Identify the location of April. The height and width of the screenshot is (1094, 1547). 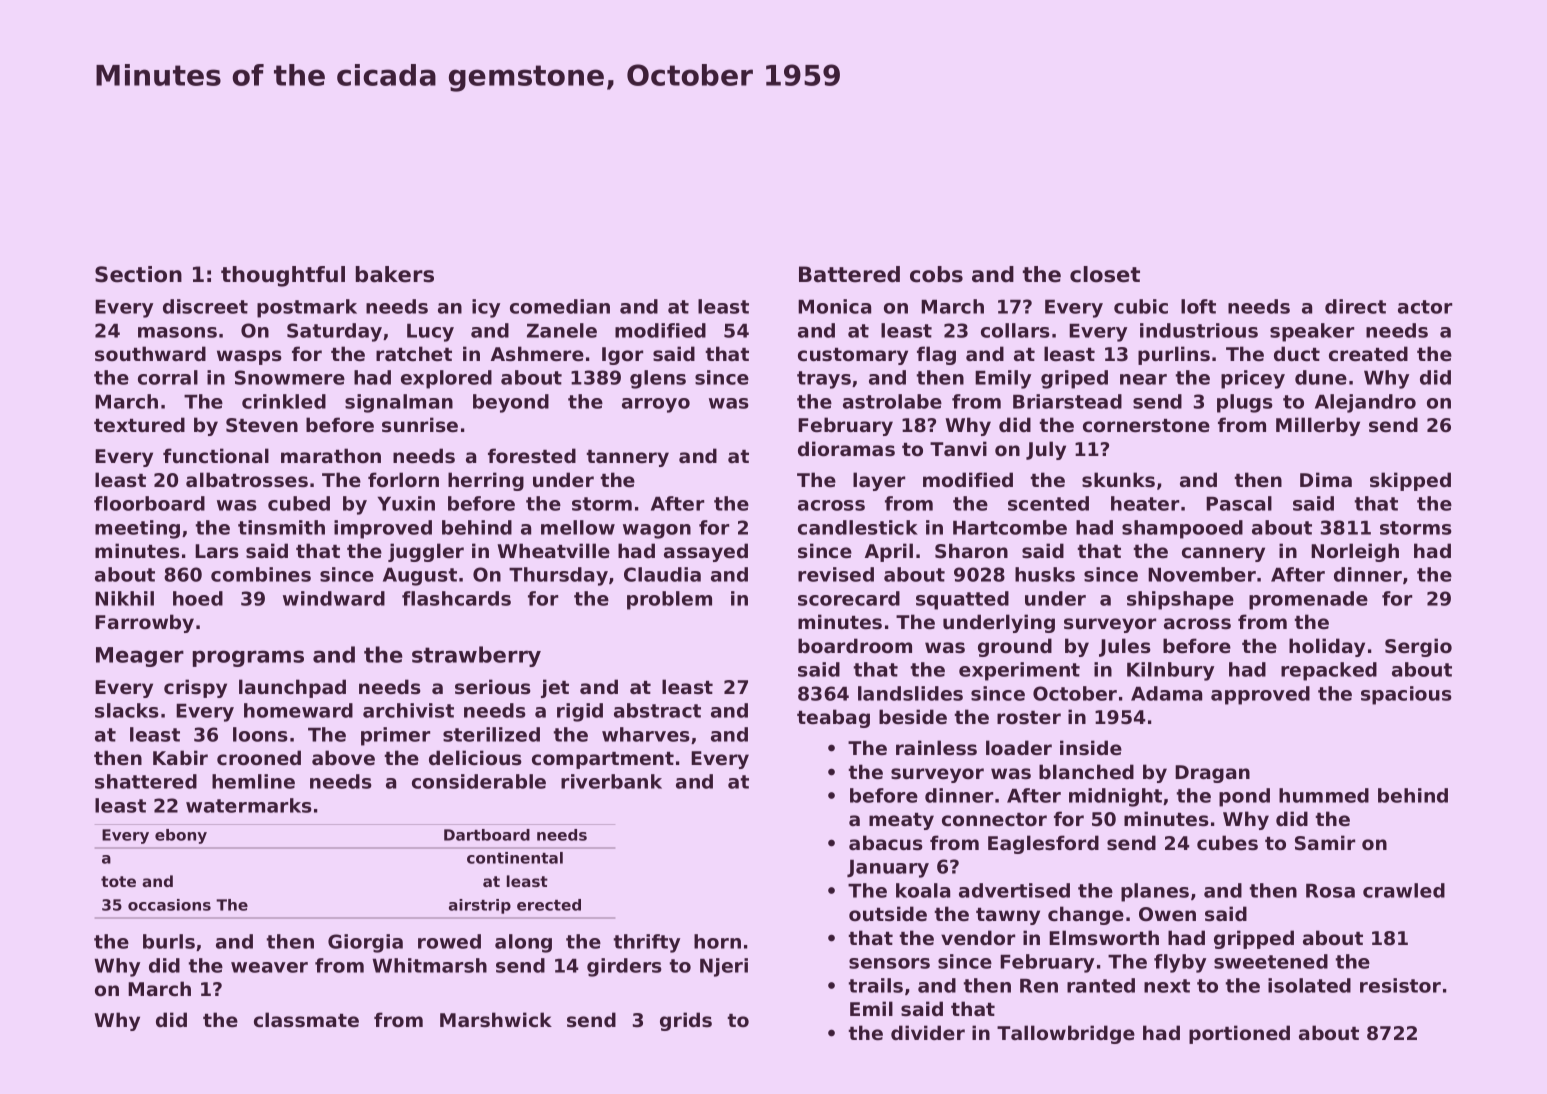
(889, 552).
